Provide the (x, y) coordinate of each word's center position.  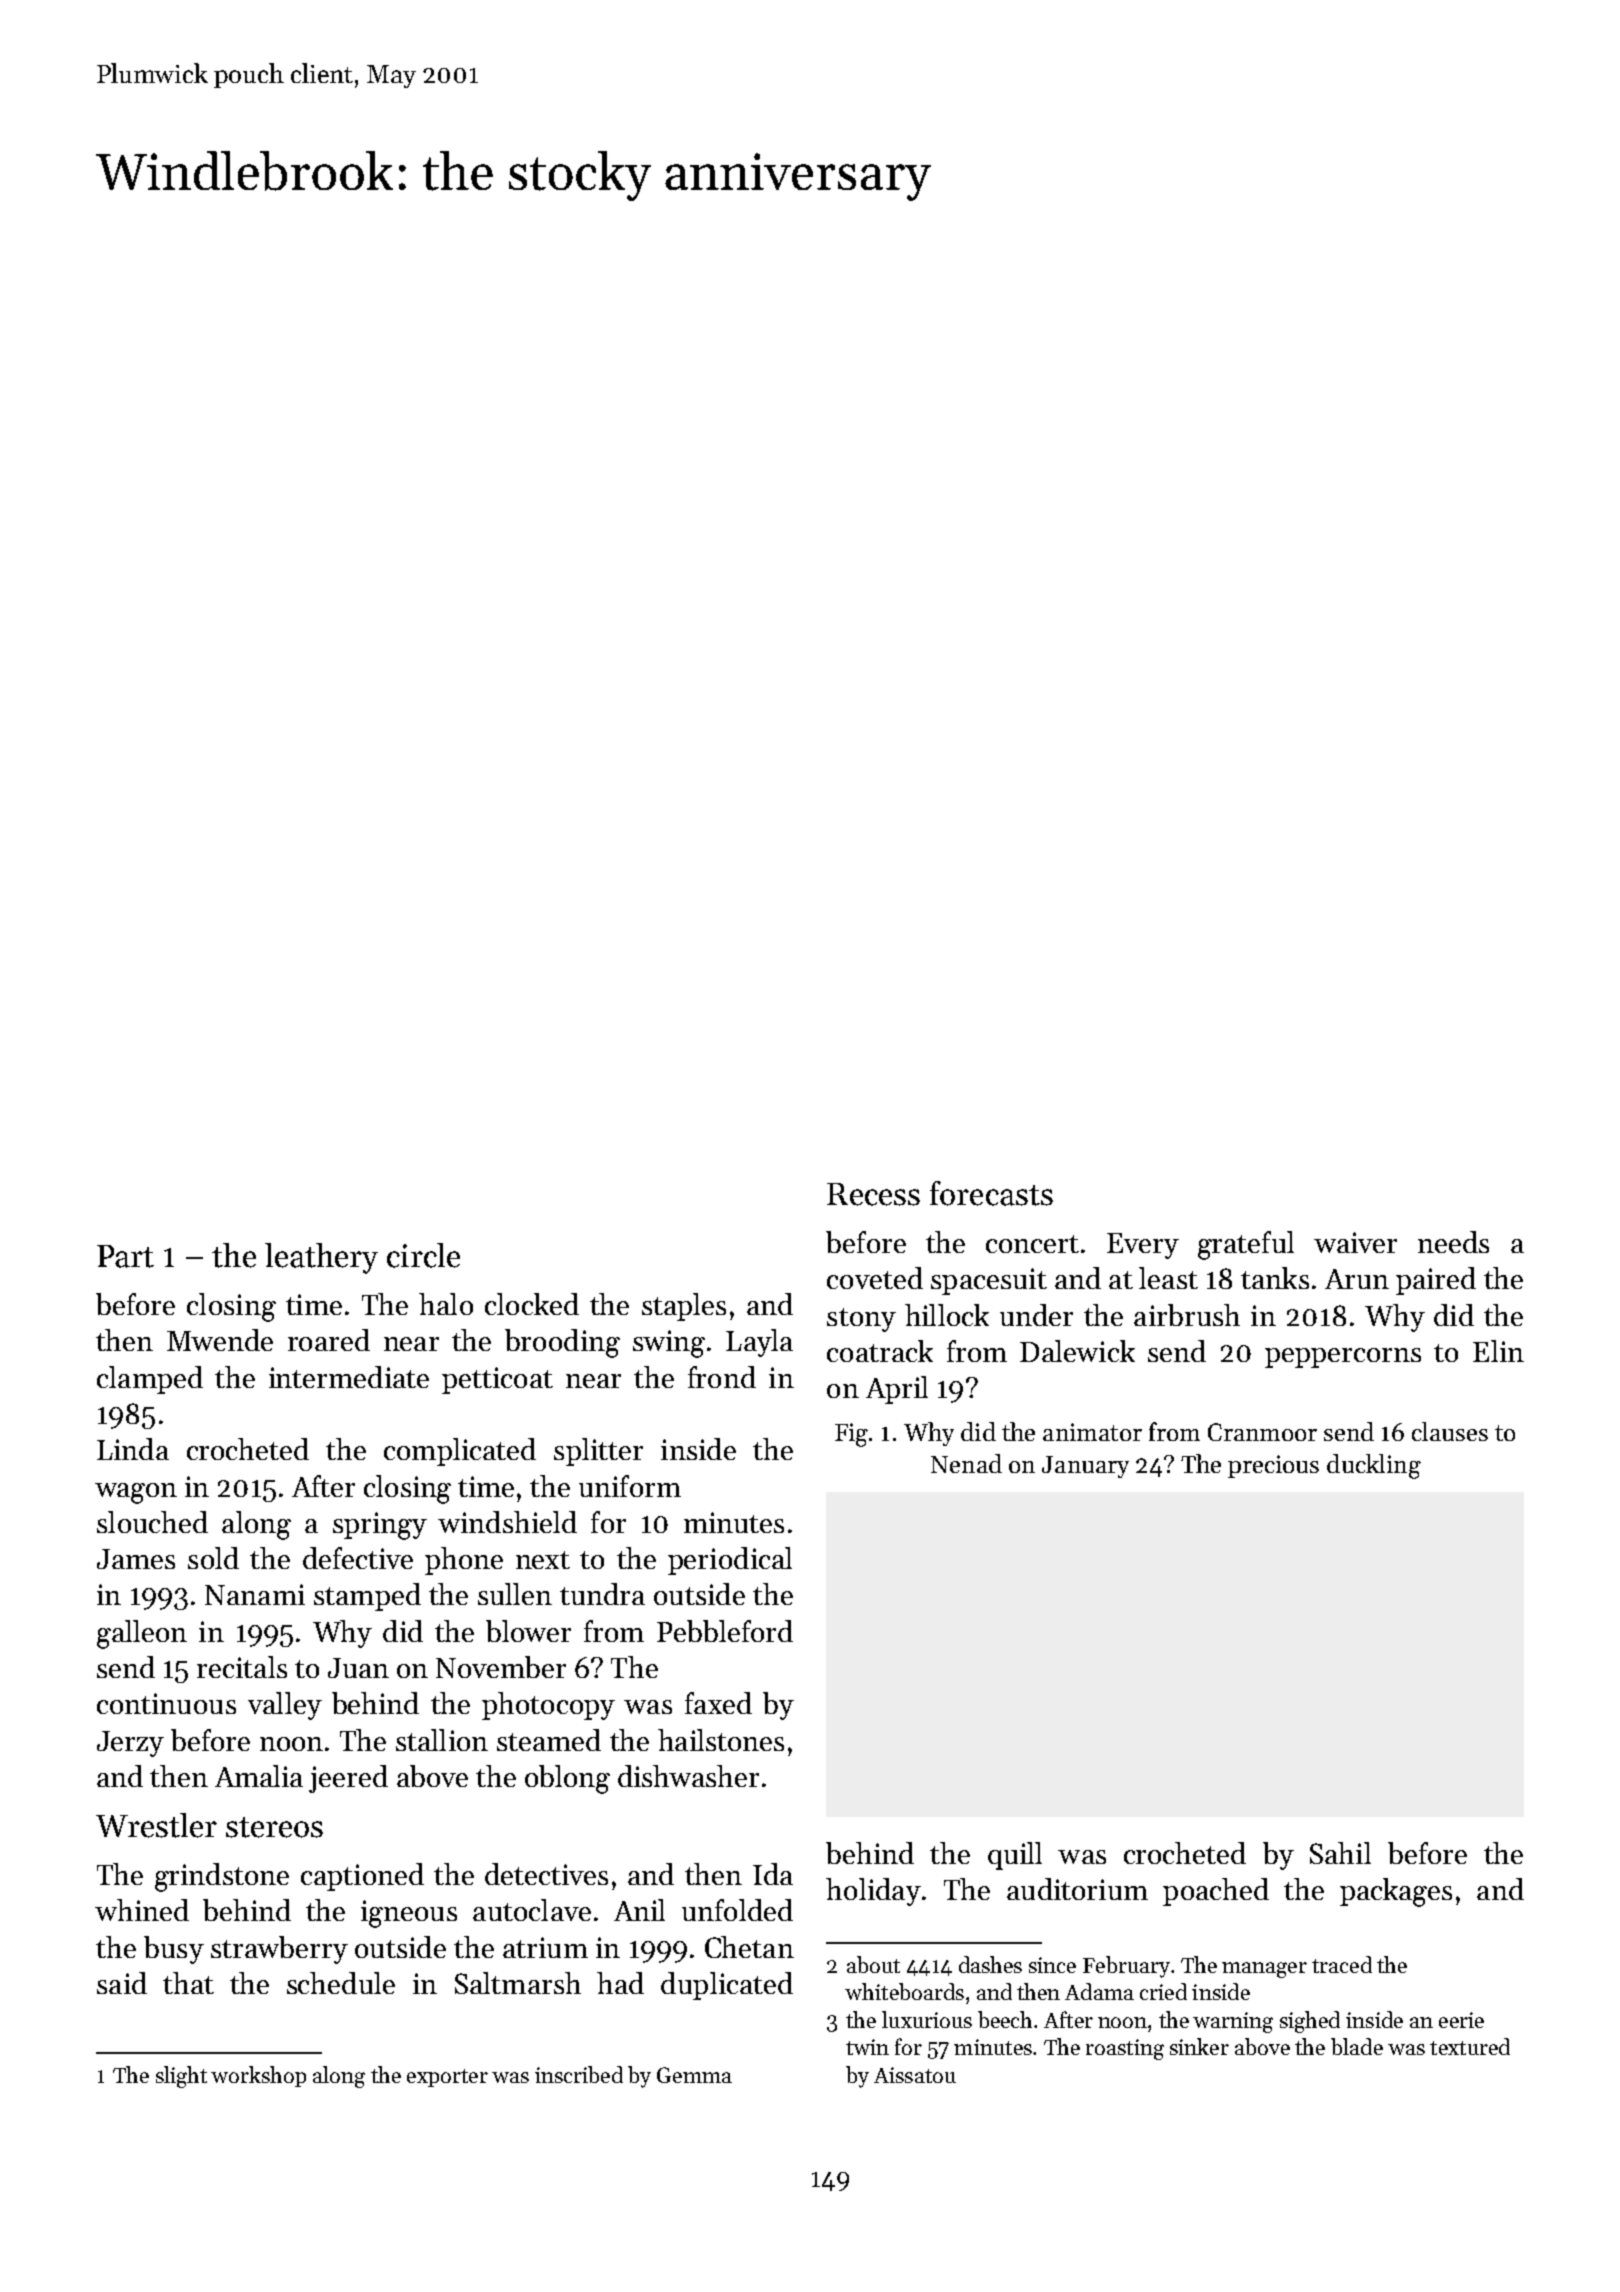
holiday (873, 1892)
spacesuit (989, 1281)
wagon (136, 1493)
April (897, 1390)
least (1168, 1278)
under (1036, 1315)
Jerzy (130, 1744)
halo (446, 1304)
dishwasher (688, 1776)
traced (1342, 1964)
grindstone (222, 1877)
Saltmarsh (518, 1983)
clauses (1450, 1431)
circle (423, 1255)
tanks (1275, 1278)
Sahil (1340, 1853)
